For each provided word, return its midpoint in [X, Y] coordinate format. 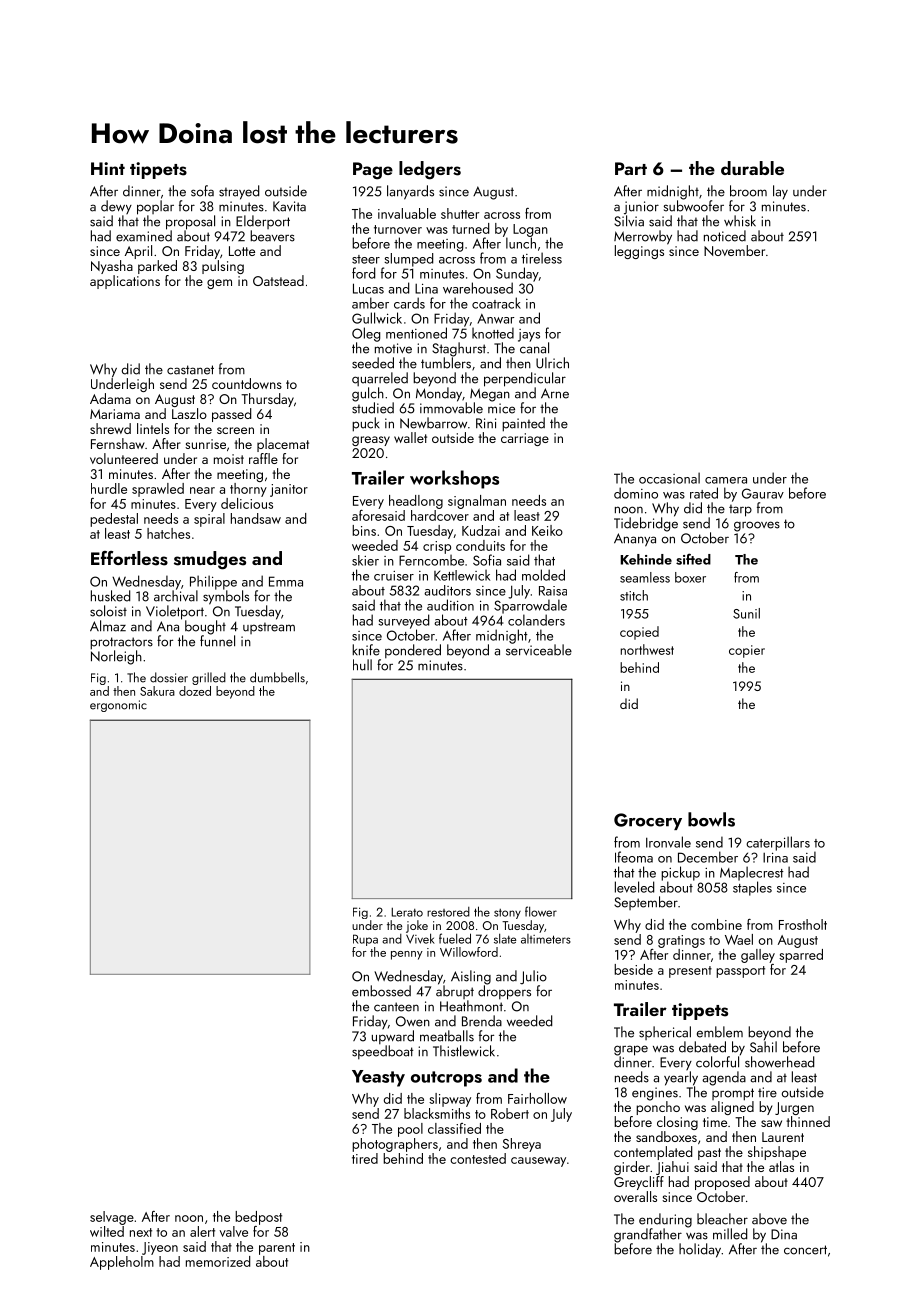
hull [362, 665]
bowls [711, 819]
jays [529, 335]
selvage [112, 1218]
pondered [413, 651]
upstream [269, 628]
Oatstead [278, 280]
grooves [757, 526]
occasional [669, 478]
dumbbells [277, 677]
